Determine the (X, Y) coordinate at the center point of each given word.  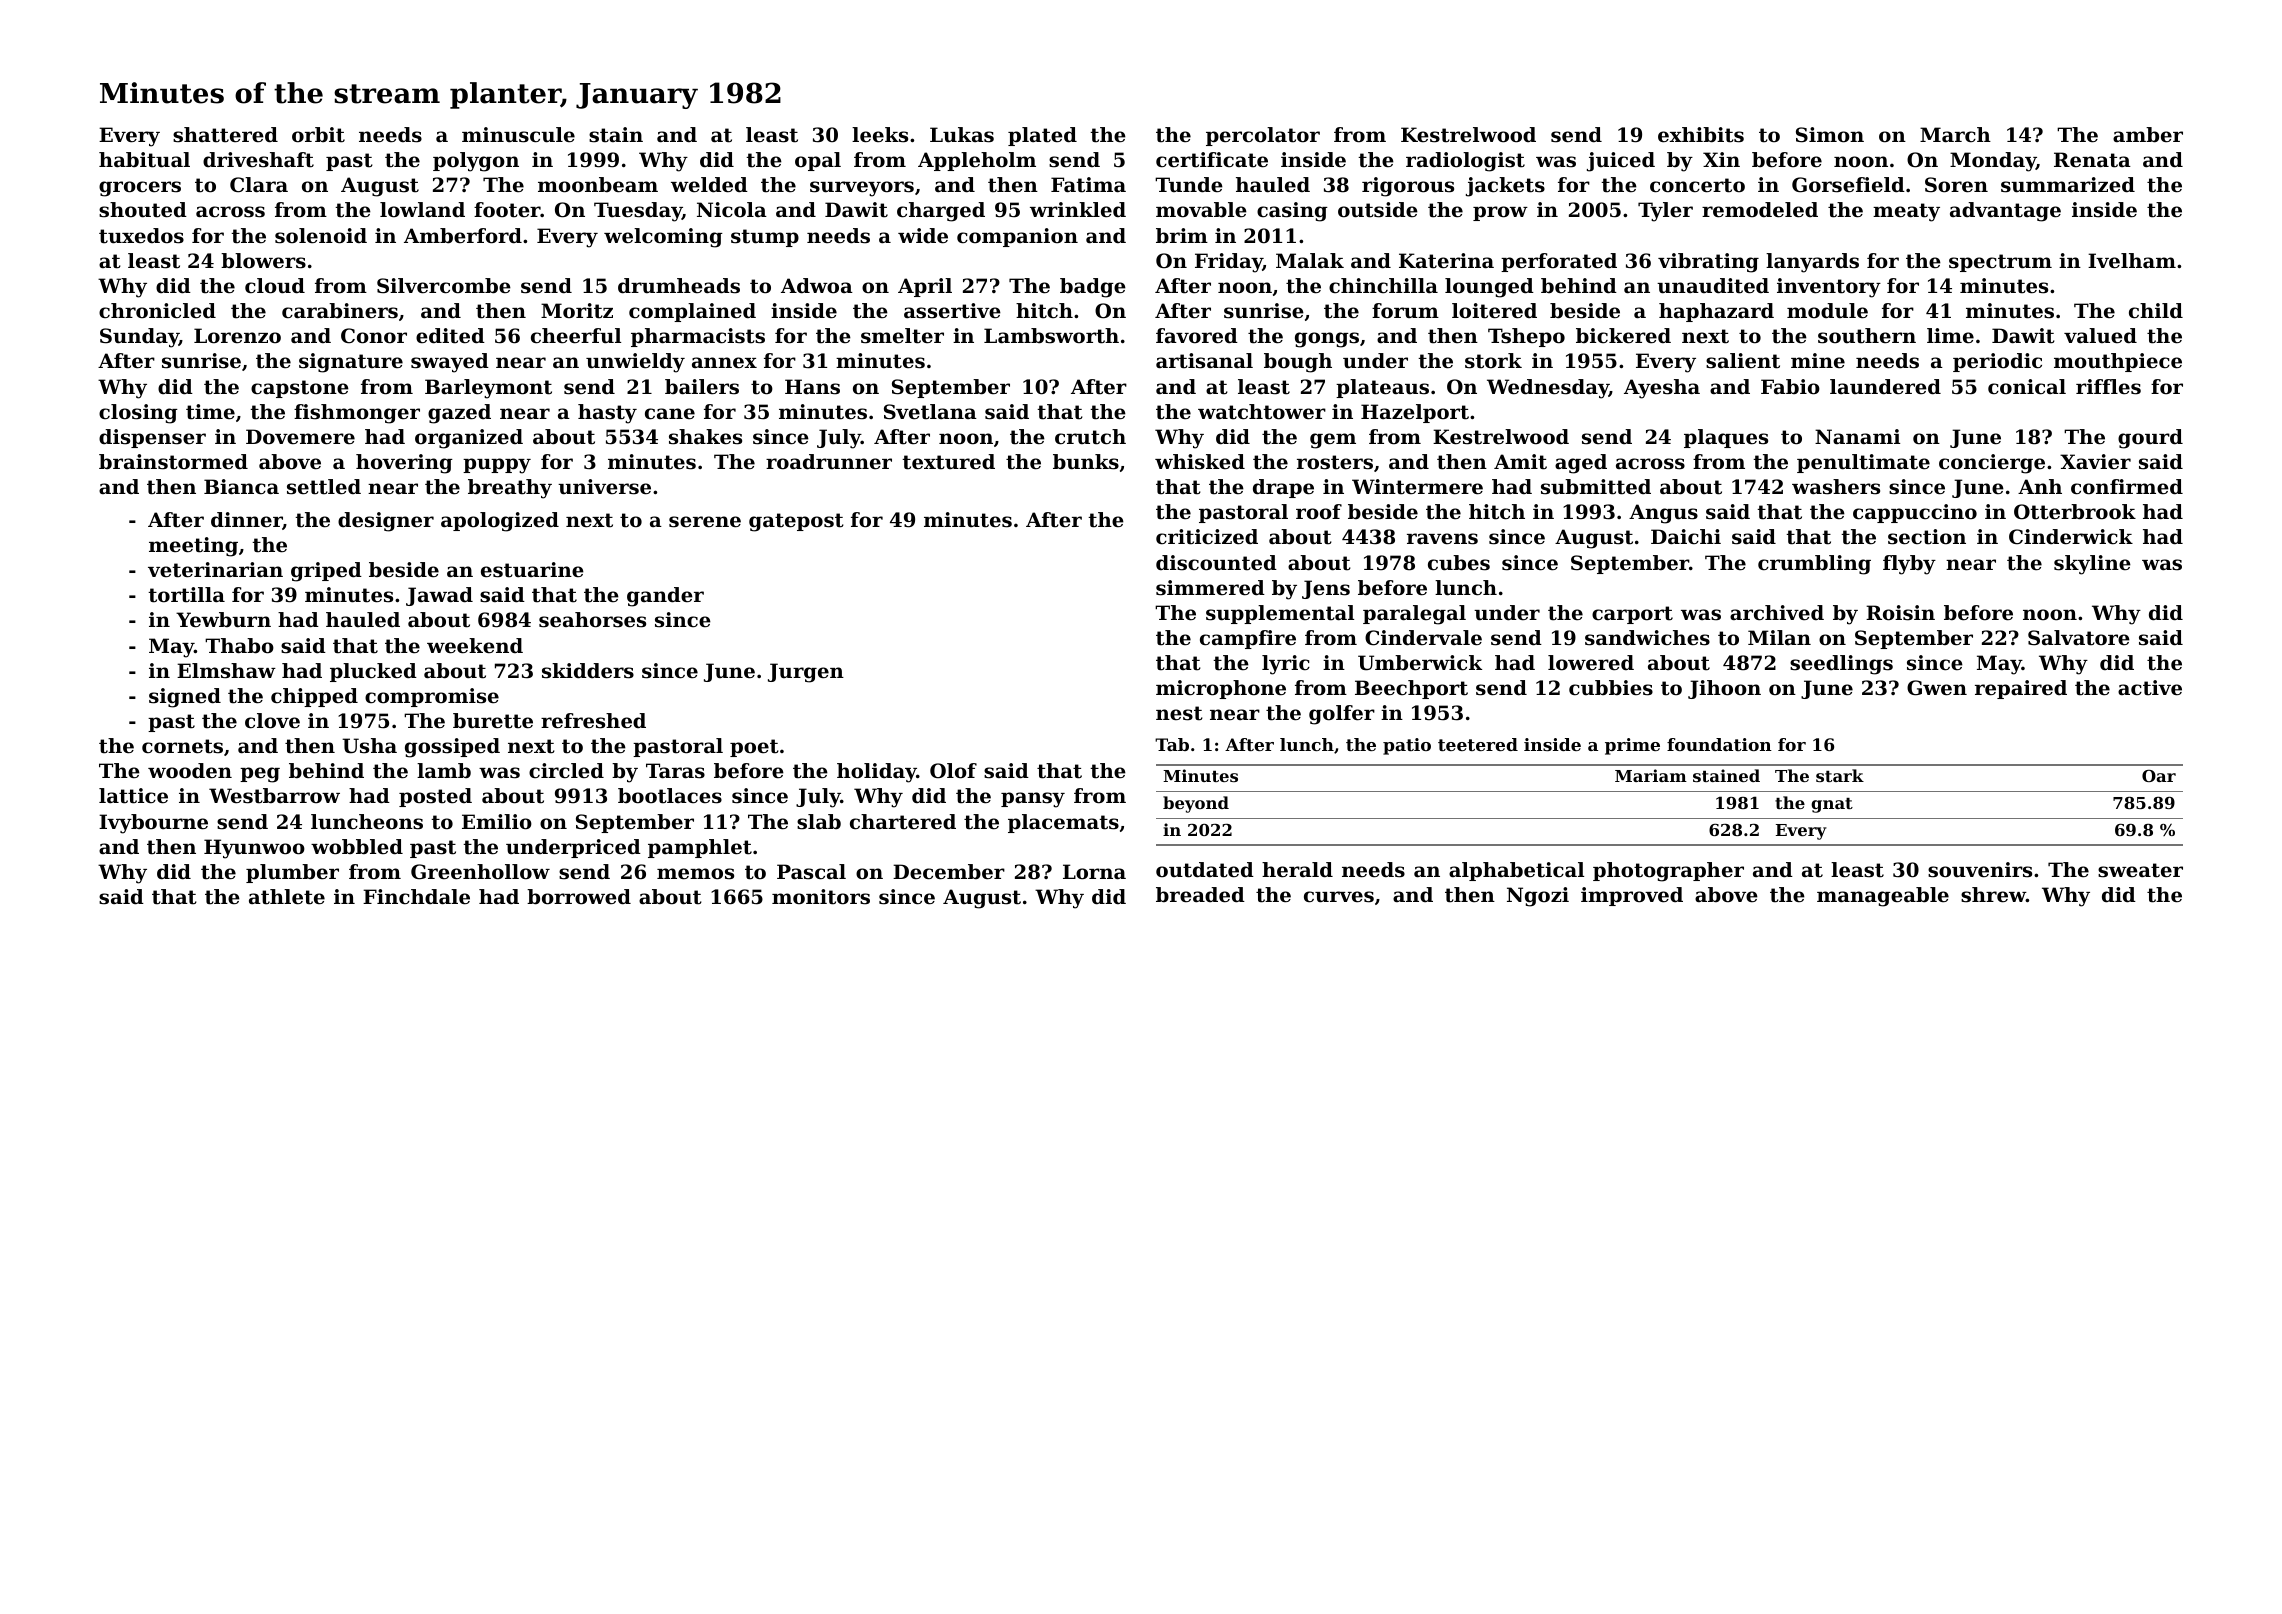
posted (435, 797)
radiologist (1465, 162)
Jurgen (806, 673)
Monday (1993, 162)
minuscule (518, 135)
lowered (1591, 663)
